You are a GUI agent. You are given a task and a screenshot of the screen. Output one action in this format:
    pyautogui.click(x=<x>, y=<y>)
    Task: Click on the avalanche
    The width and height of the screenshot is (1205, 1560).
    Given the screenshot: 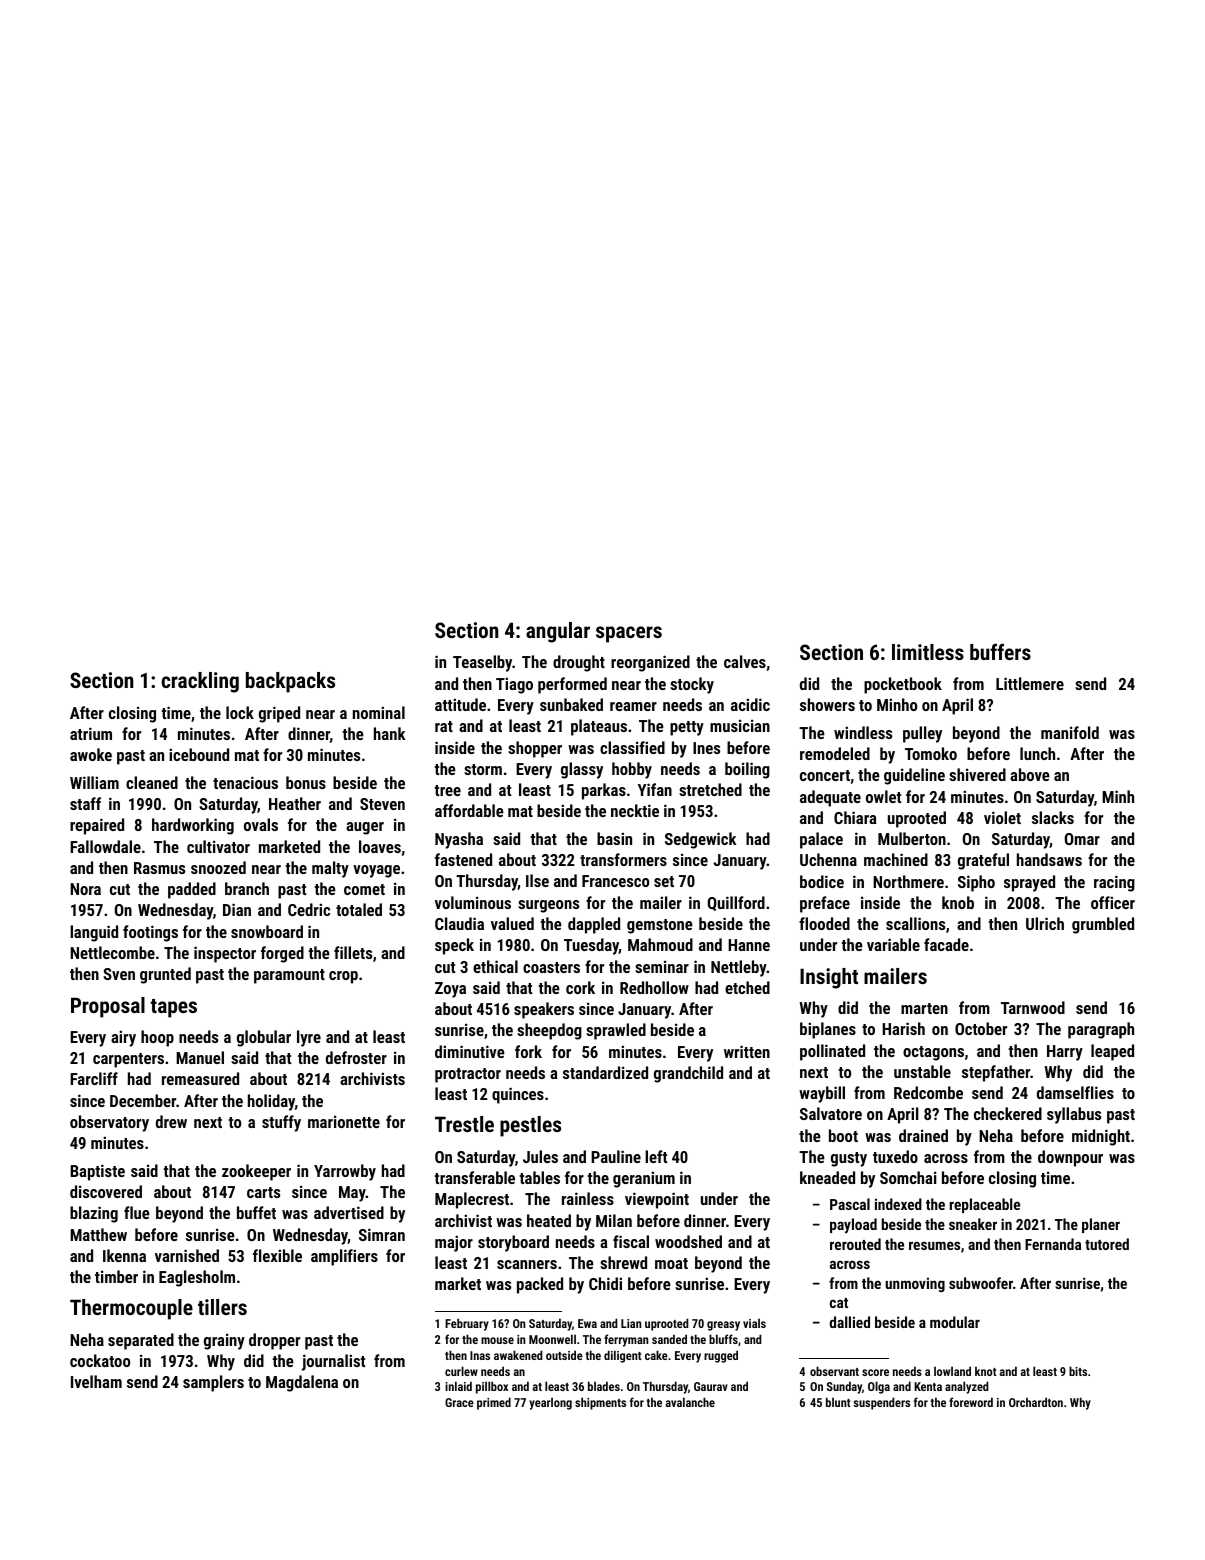 What is the action you would take?
    pyautogui.click(x=690, y=1402)
